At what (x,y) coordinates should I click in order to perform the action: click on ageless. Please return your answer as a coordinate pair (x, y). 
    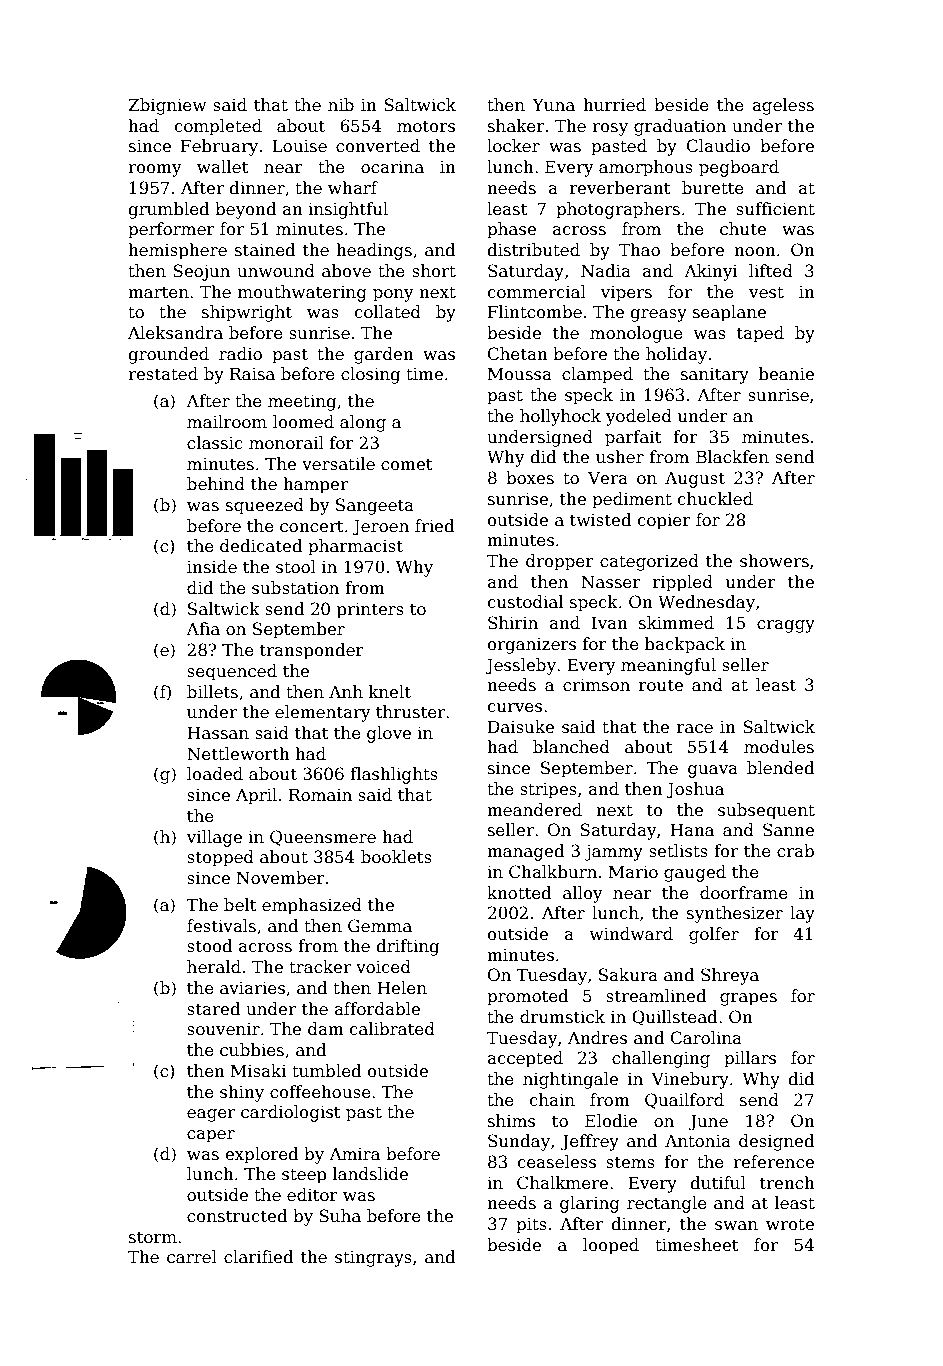
    Looking at the image, I should click on (783, 106).
